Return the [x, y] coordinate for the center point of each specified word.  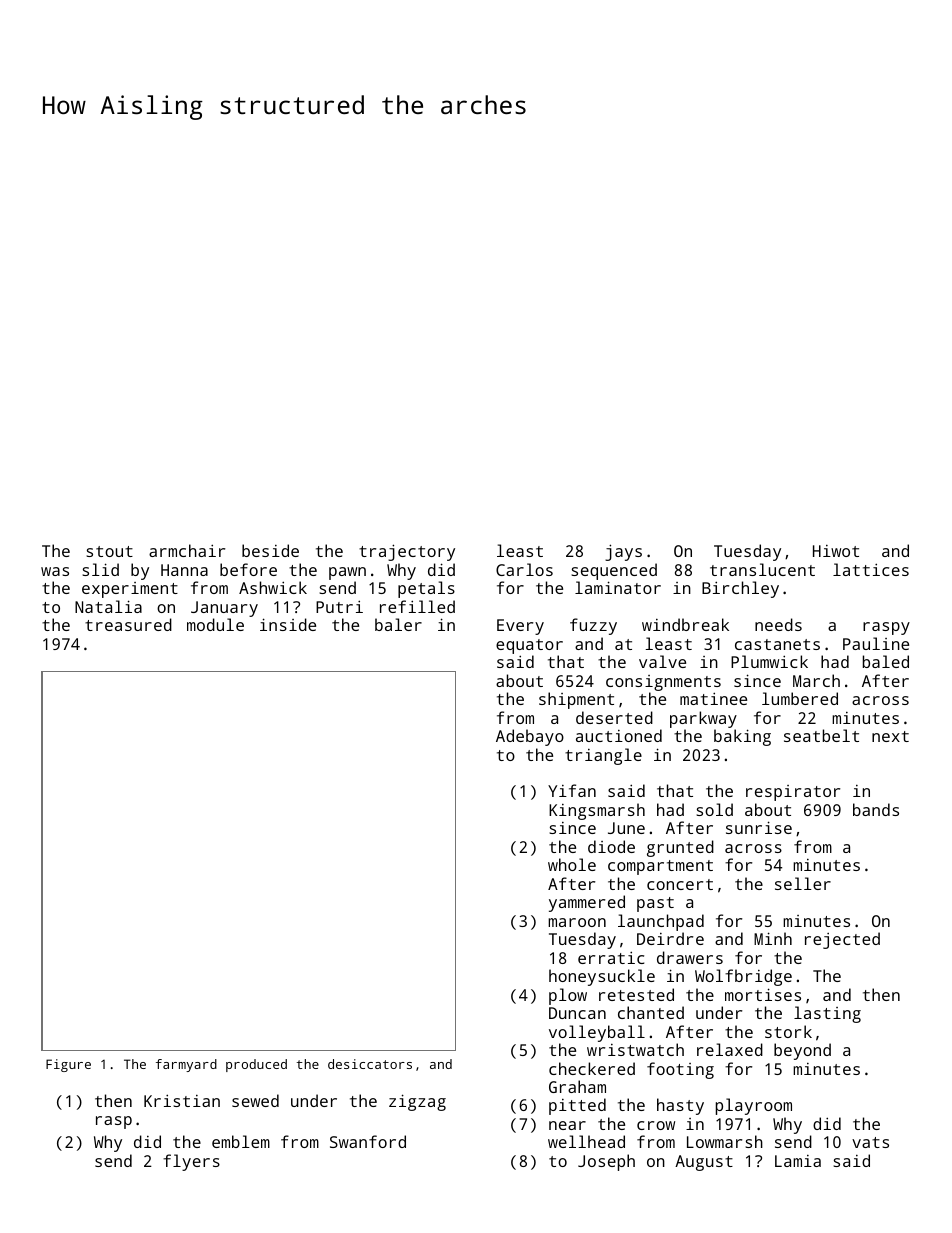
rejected [842, 940]
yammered [587, 903]
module [215, 624]
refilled [417, 606]
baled [886, 661]
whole [572, 864]
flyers [191, 1162]
